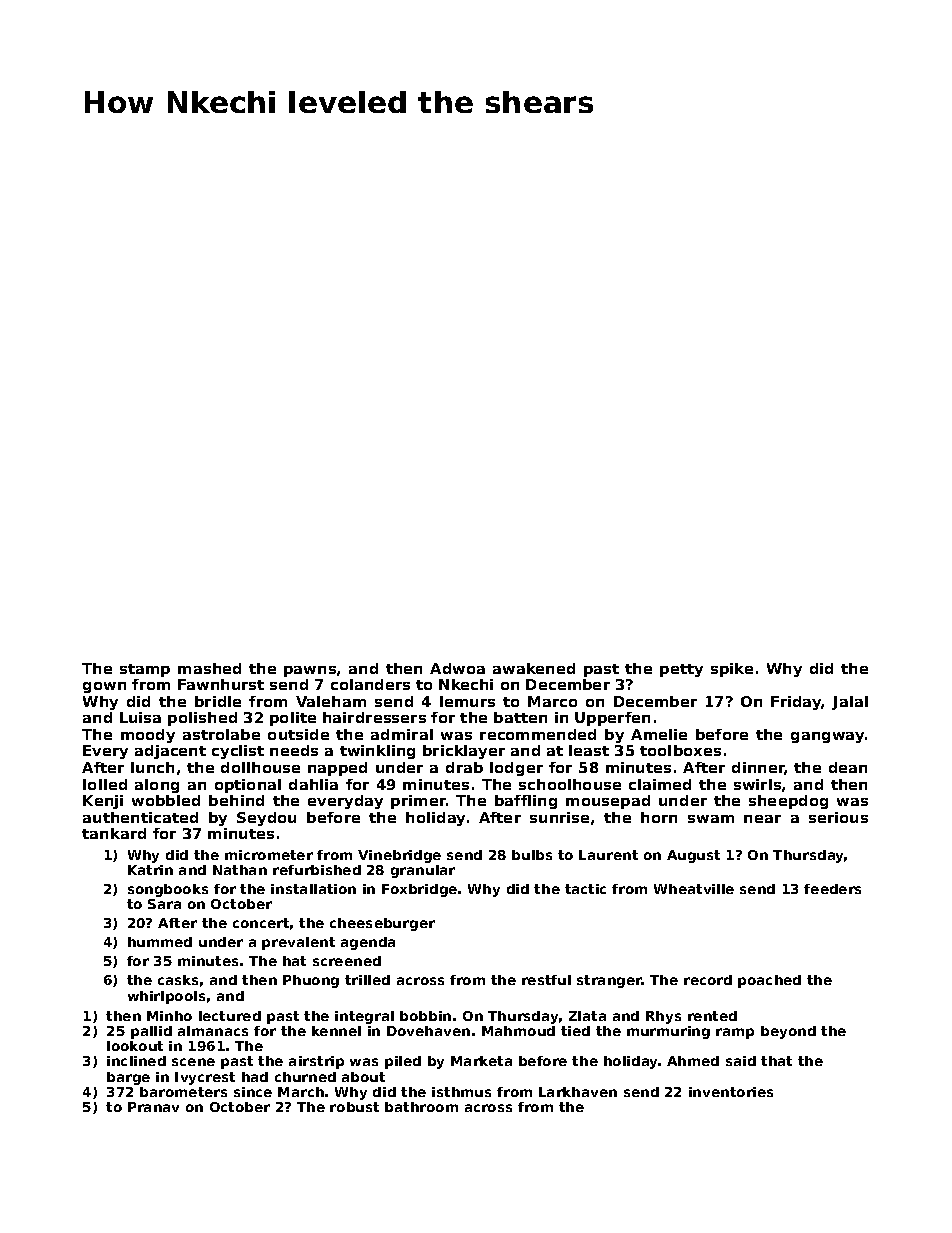 The height and width of the screenshot is (1233, 952). I want to click on Friday, so click(796, 703).
